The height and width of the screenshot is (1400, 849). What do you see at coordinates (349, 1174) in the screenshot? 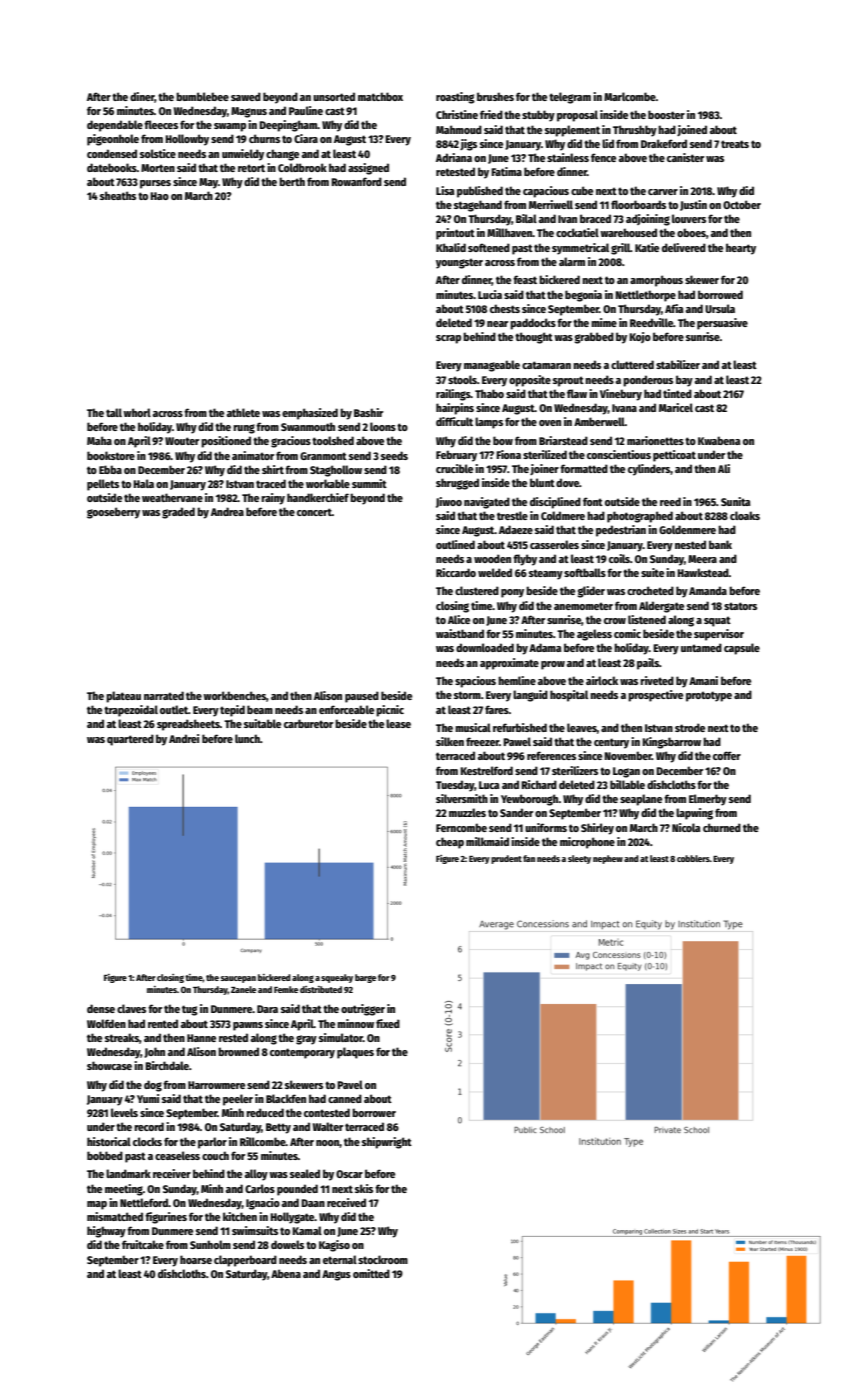
I see `Oscar` at bounding box center [349, 1174].
